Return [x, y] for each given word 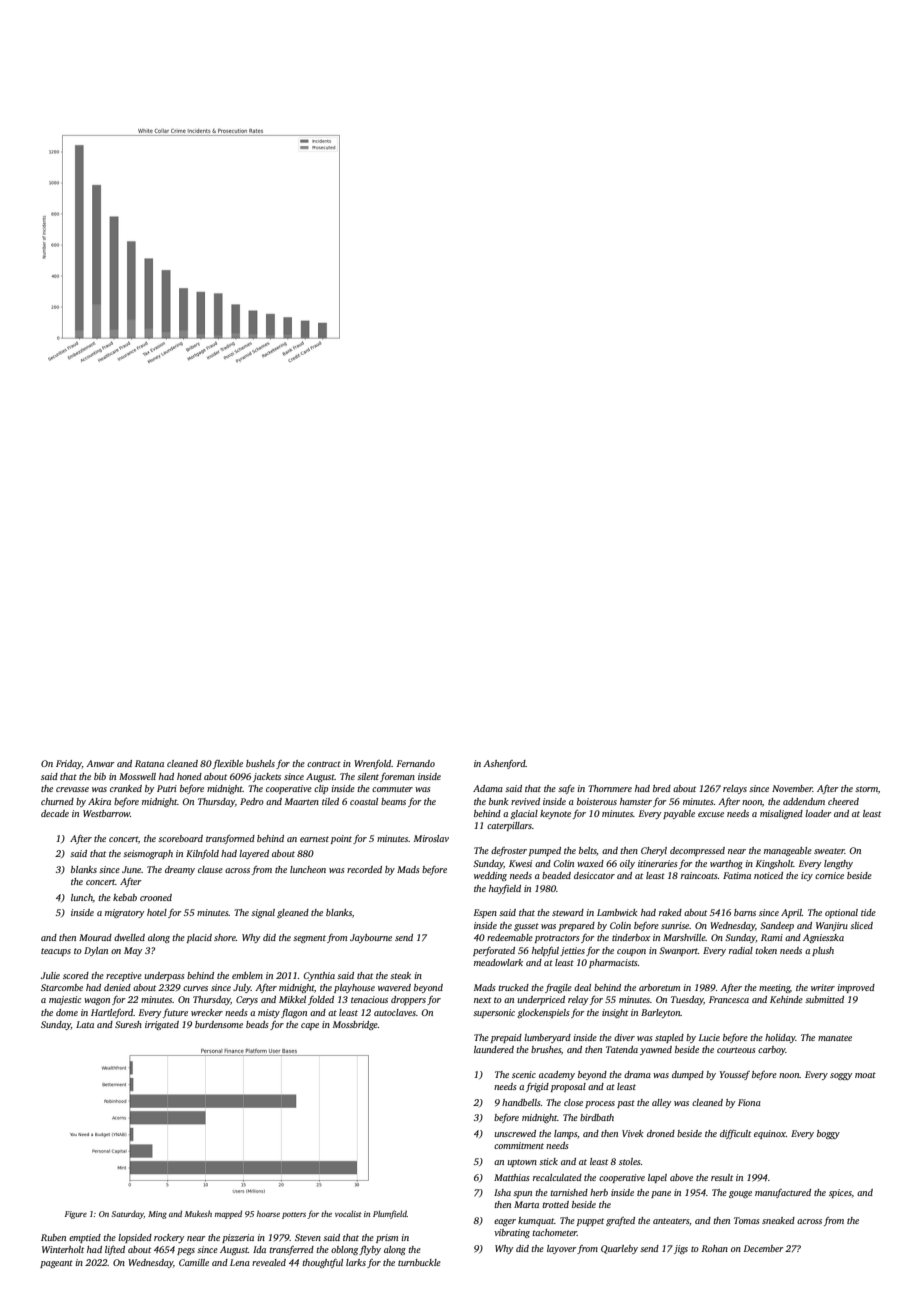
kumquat [536, 1221]
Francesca [729, 999]
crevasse [72, 789]
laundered [494, 1049]
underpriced [541, 1000]
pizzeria [238, 1238]
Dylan [96, 951]
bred [662, 788]
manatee [835, 1038]
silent [368, 776]
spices [840, 1193]
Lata [85, 1024]
